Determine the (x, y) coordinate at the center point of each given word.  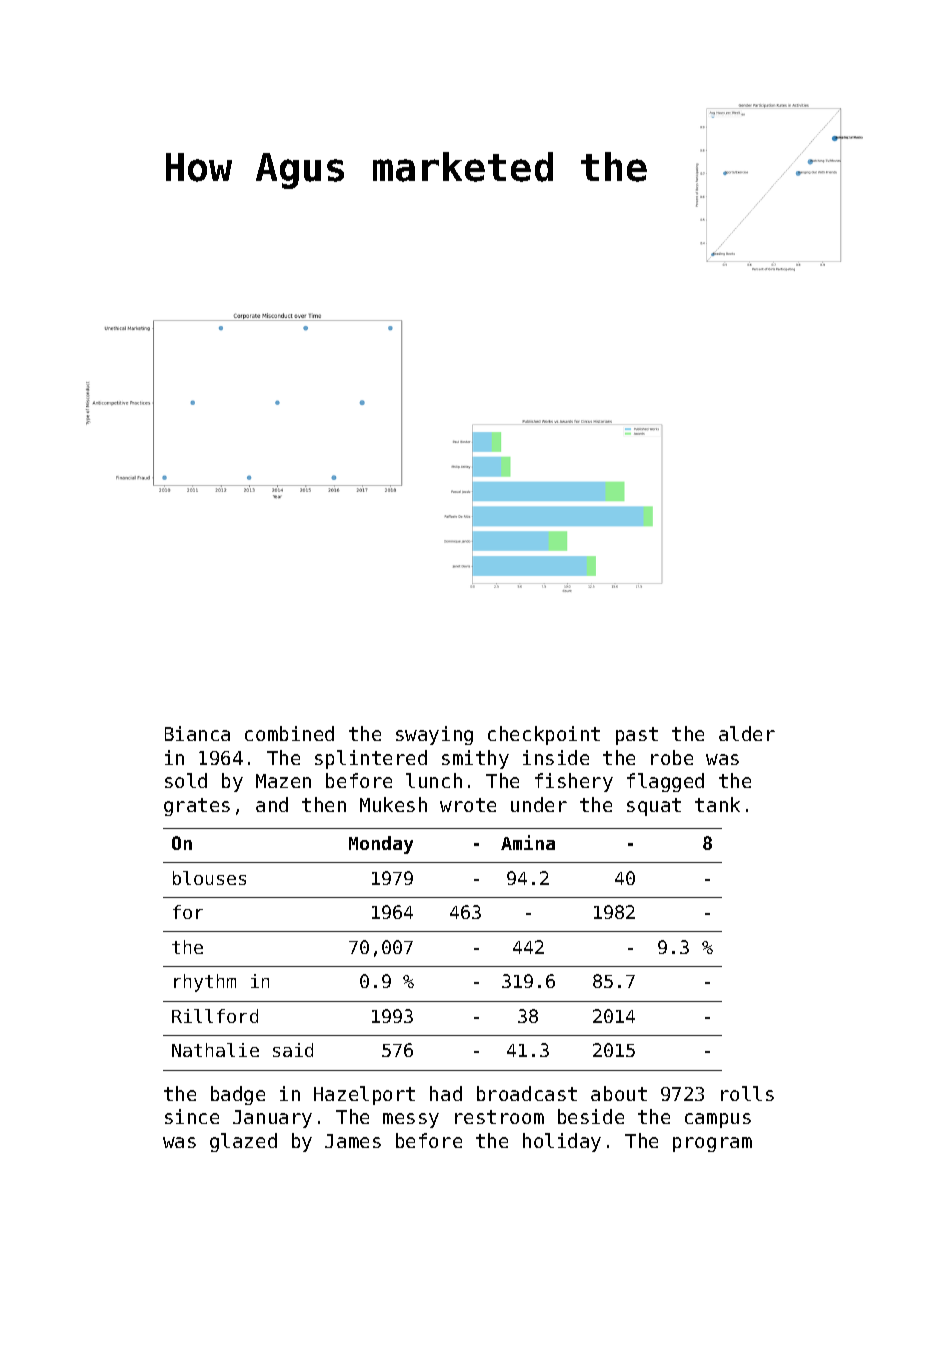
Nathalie (215, 1050)
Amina (528, 842)
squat (654, 807)
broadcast (527, 1093)
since (192, 1116)
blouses (209, 878)
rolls (747, 1093)
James (353, 1141)
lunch (434, 780)
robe (672, 757)
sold (186, 780)
